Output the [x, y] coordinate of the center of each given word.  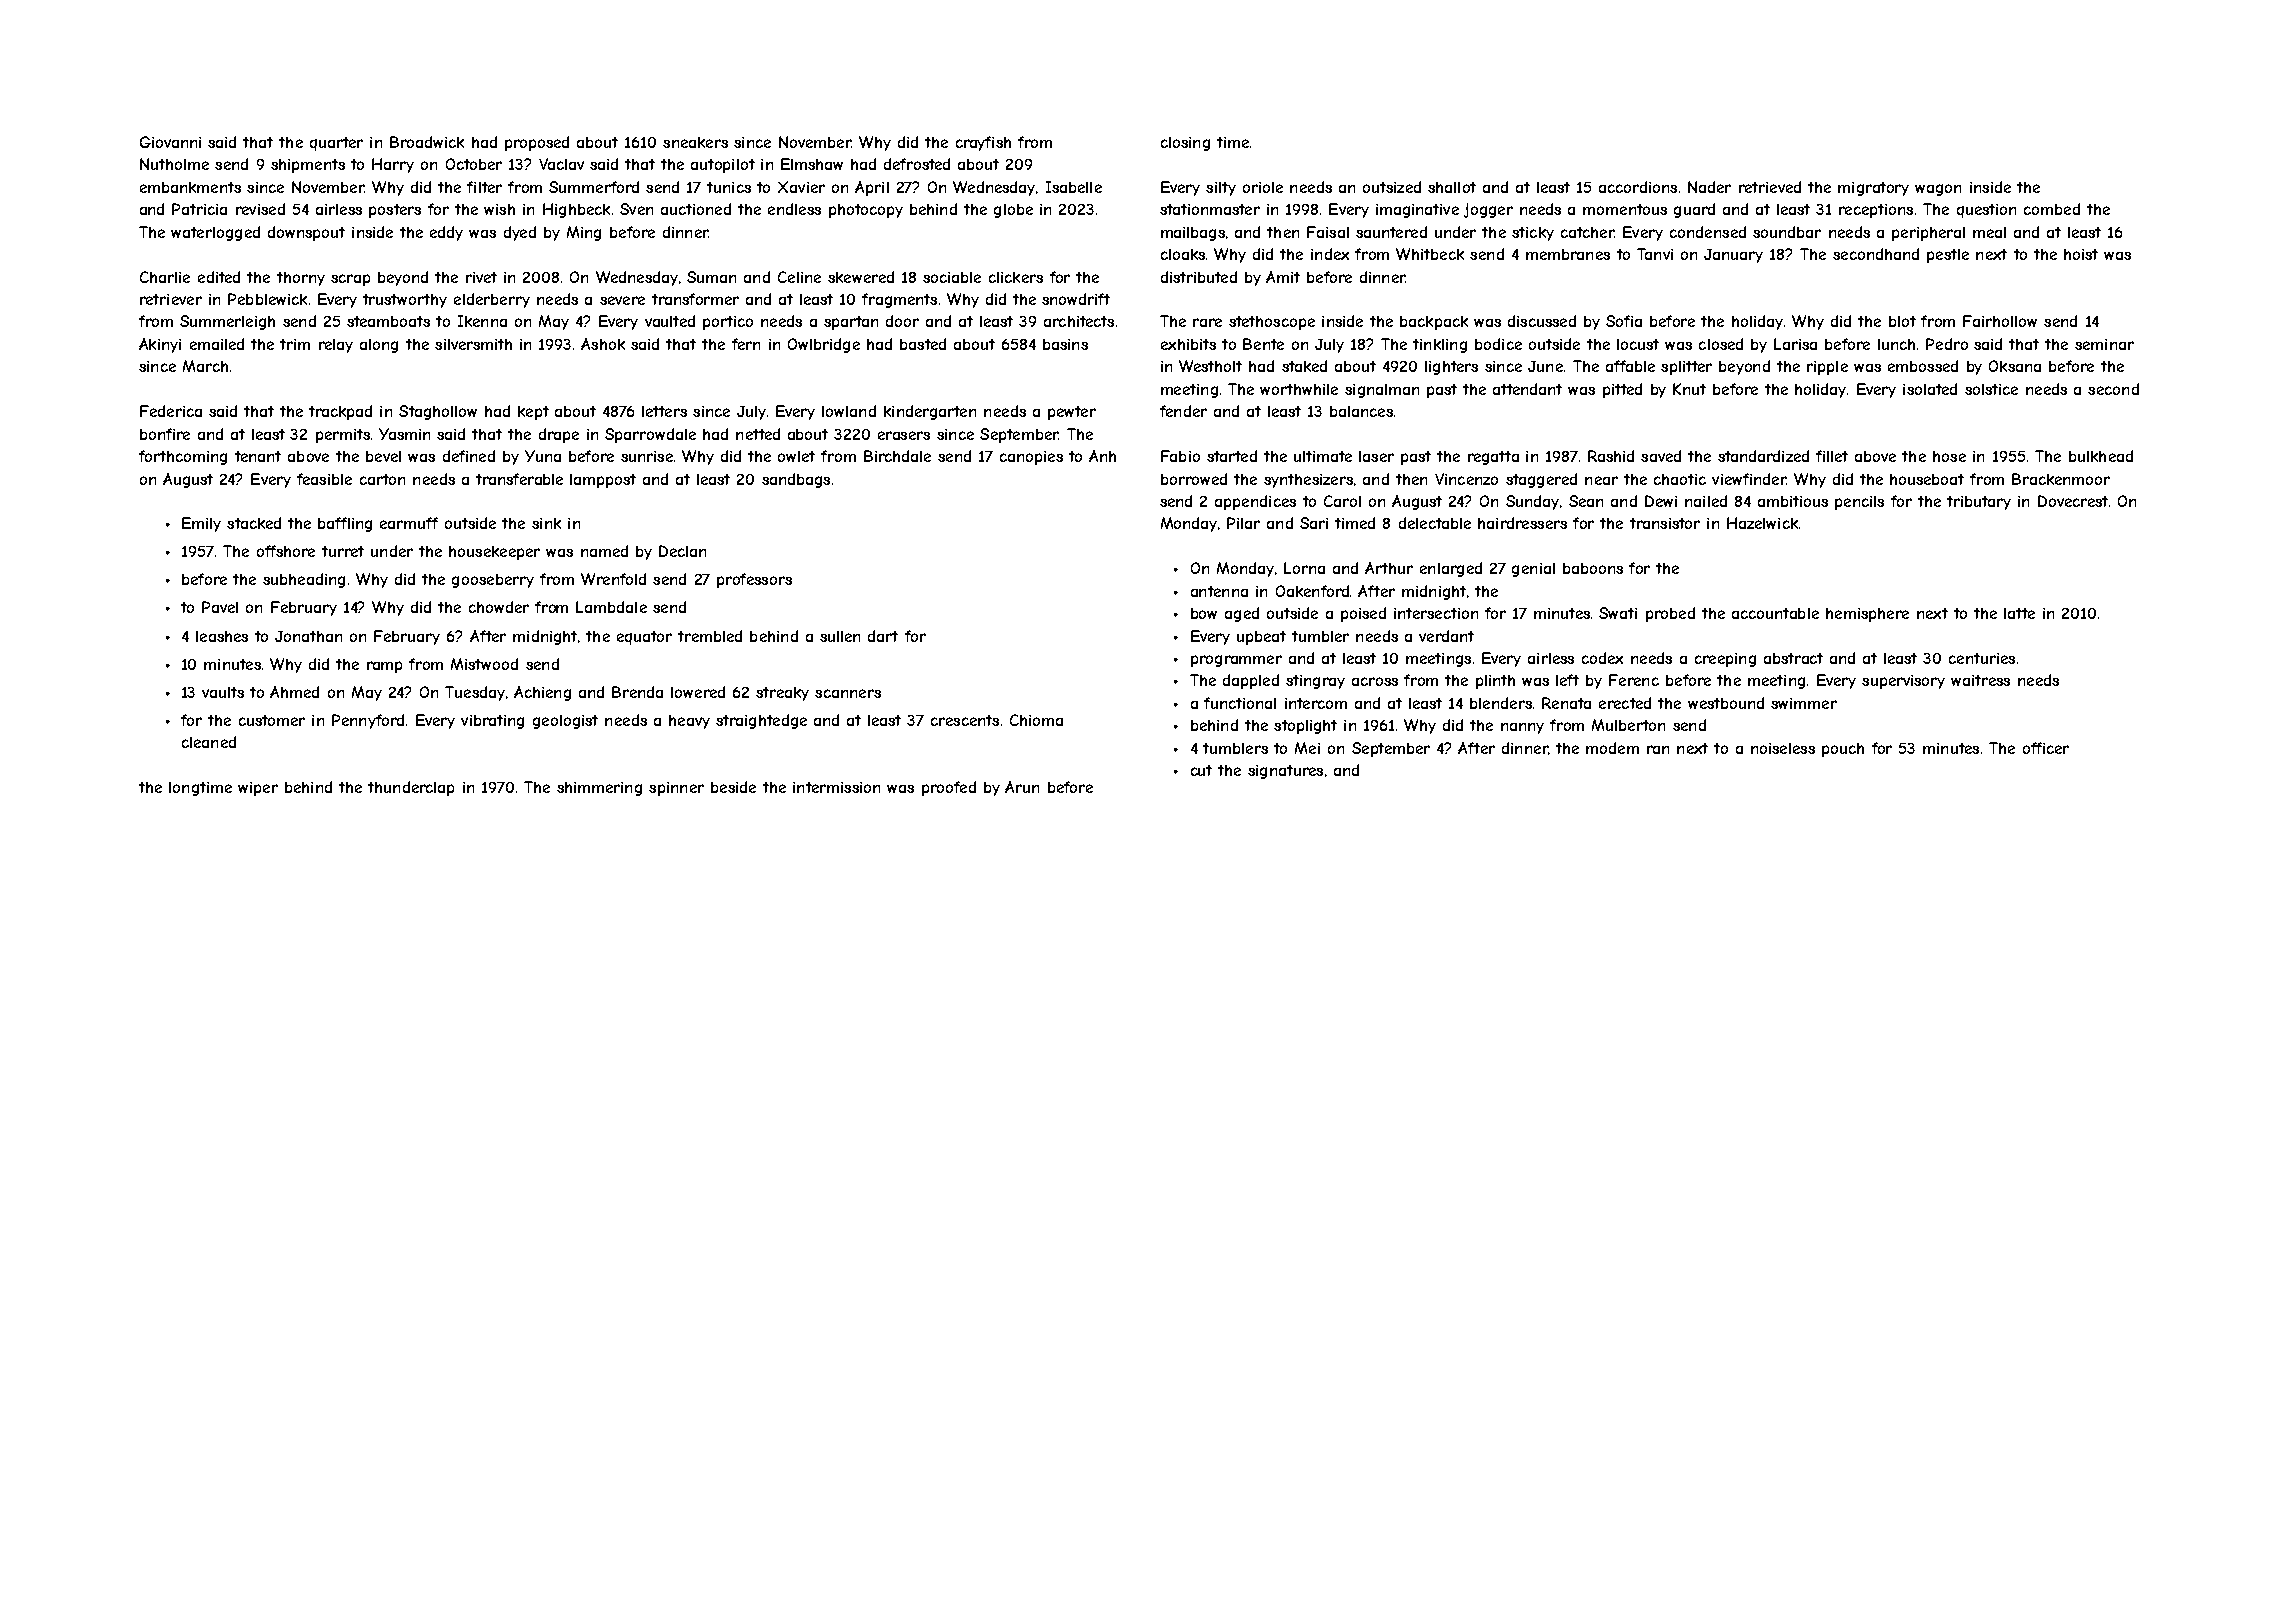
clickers [1016, 277]
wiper [258, 789]
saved [1661, 456]
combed [2052, 209]
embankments [190, 187]
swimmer [1804, 703]
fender [1183, 411]
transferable [519, 479]
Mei [1307, 748]
